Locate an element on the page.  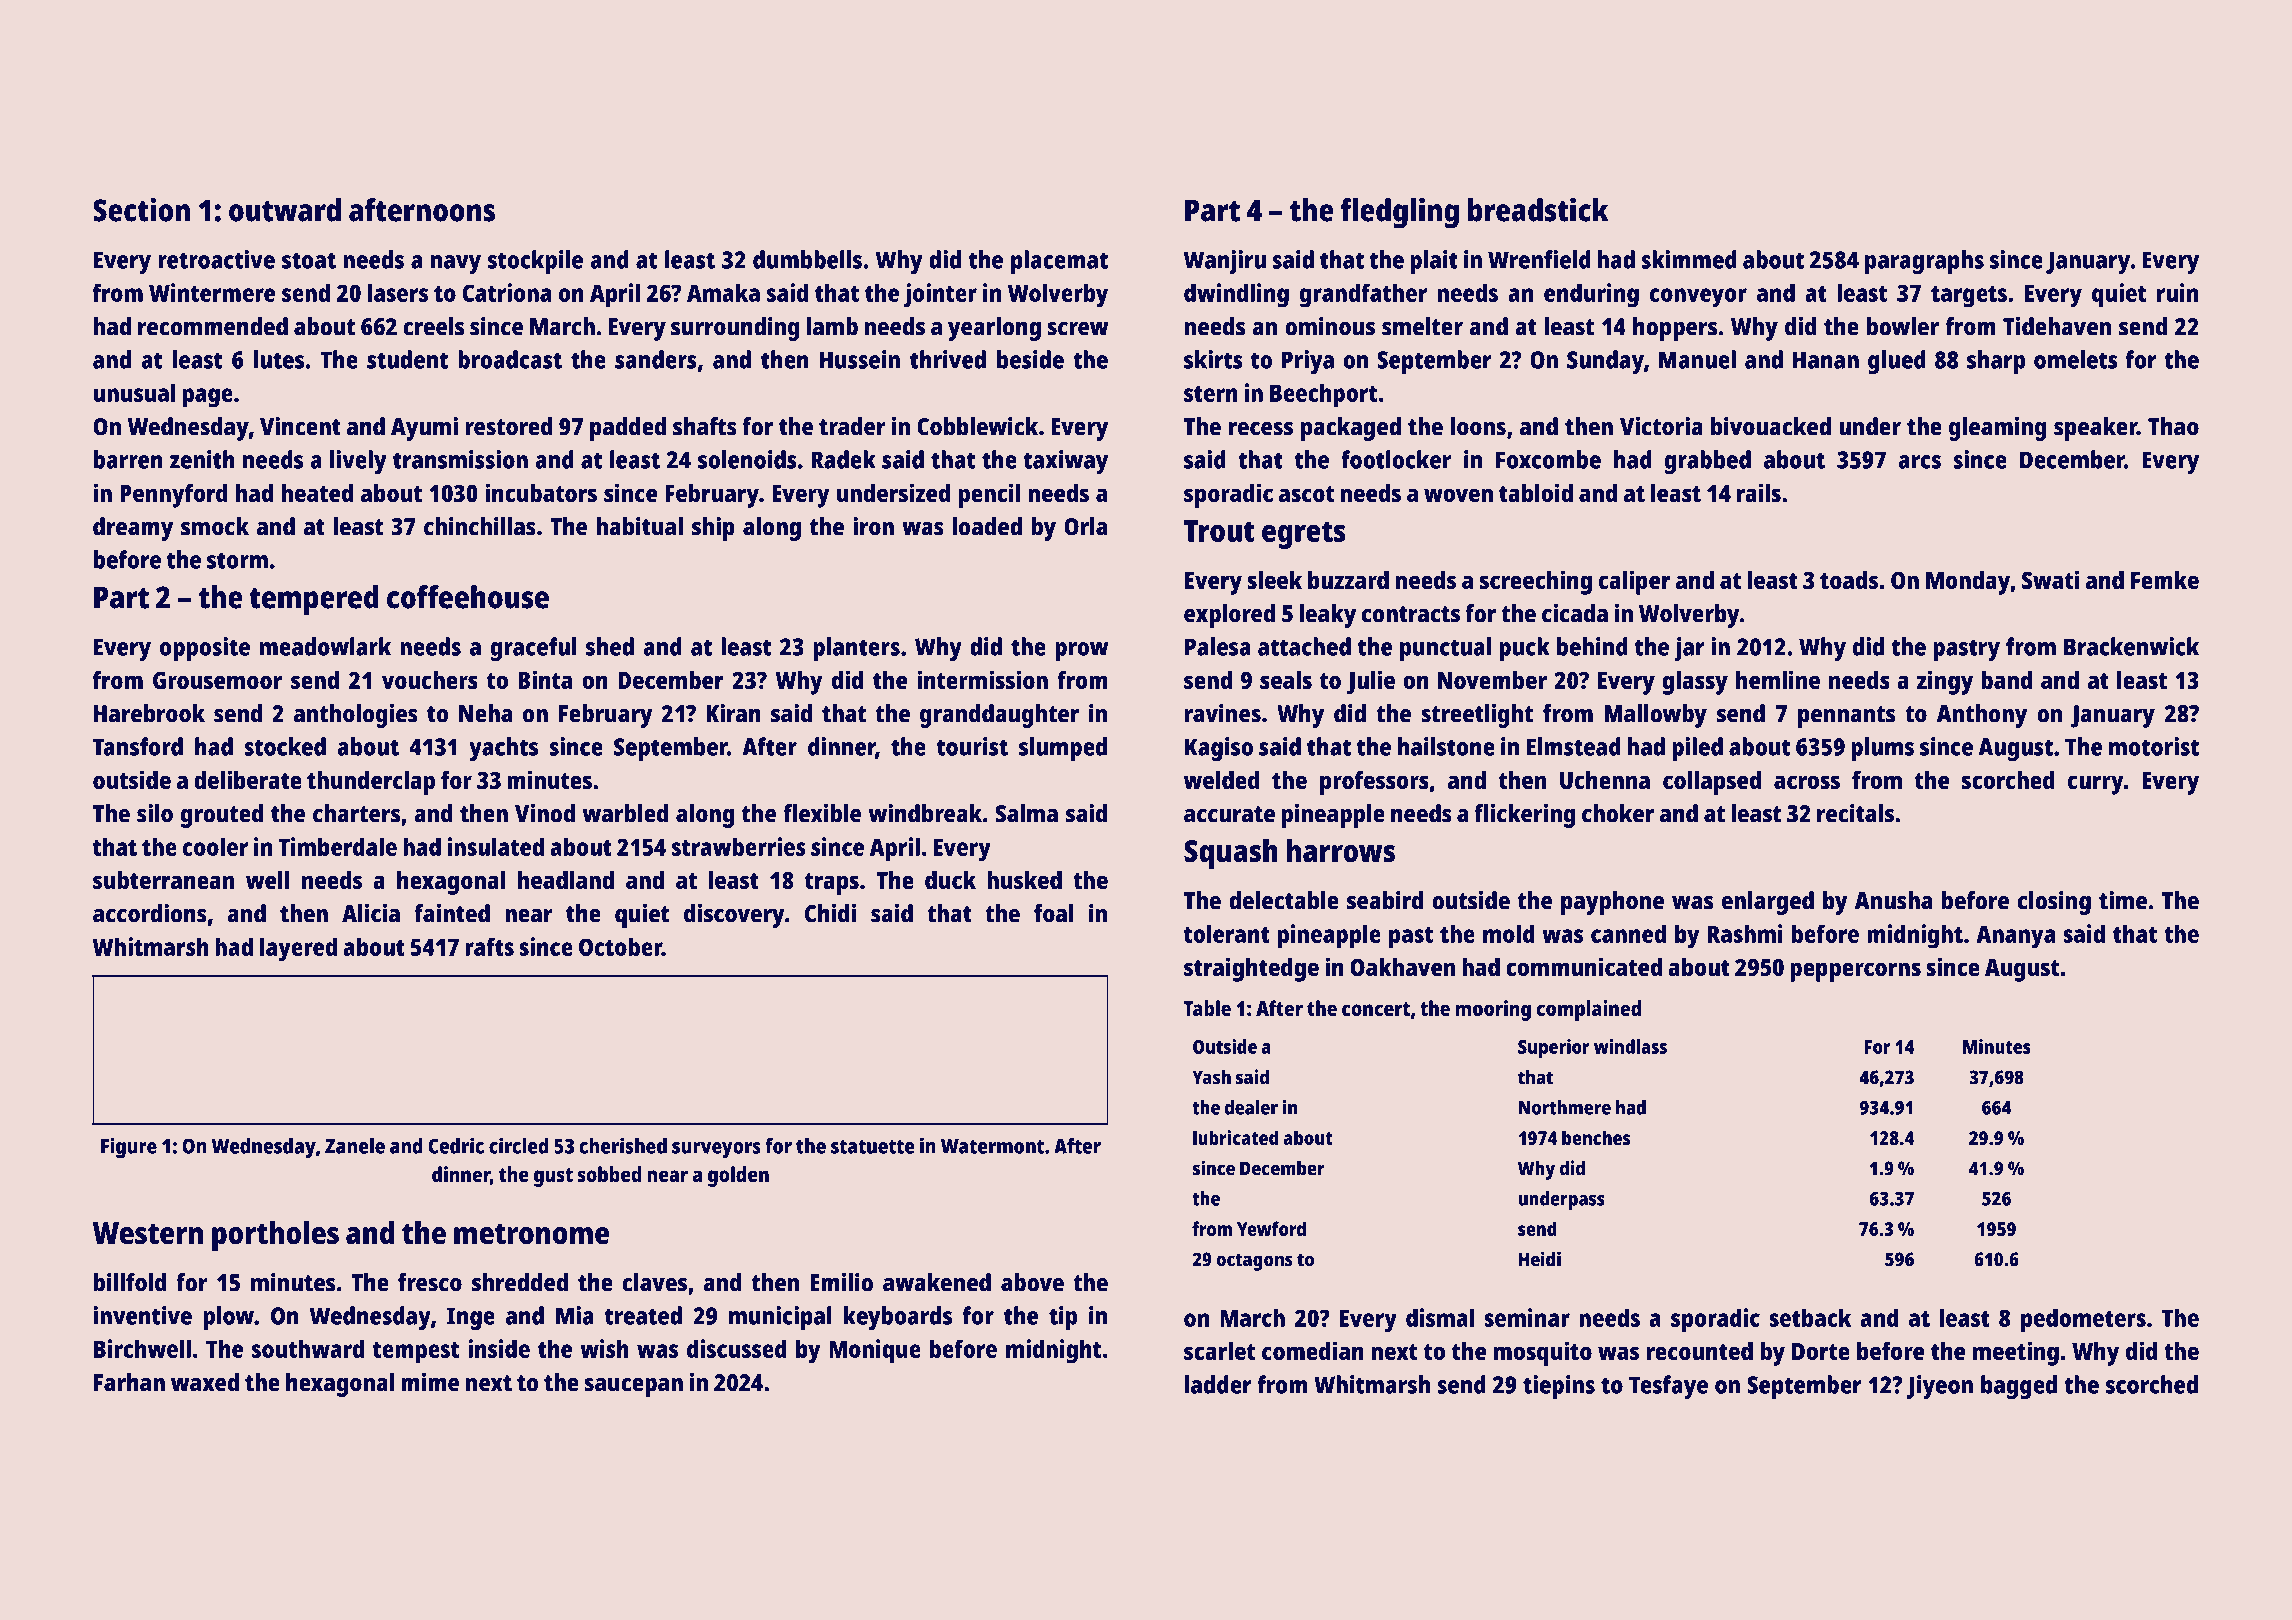
October is located at coordinates (620, 946).
